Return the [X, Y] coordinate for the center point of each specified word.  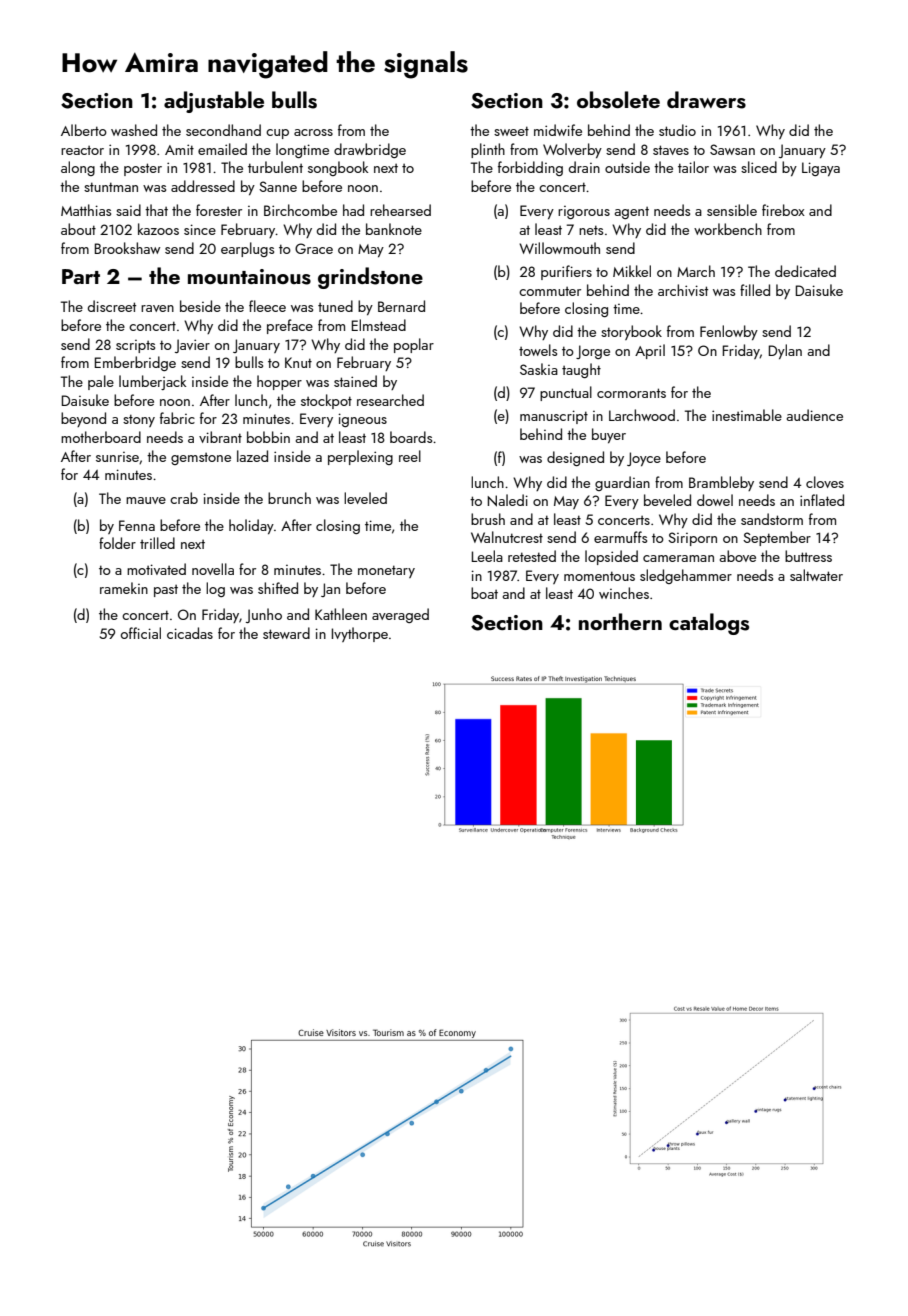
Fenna [137, 525]
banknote [394, 229]
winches [624, 593]
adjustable [214, 102]
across [313, 132]
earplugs [247, 249]
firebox [783, 210]
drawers [706, 100]
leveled [365, 498]
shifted [278, 588]
